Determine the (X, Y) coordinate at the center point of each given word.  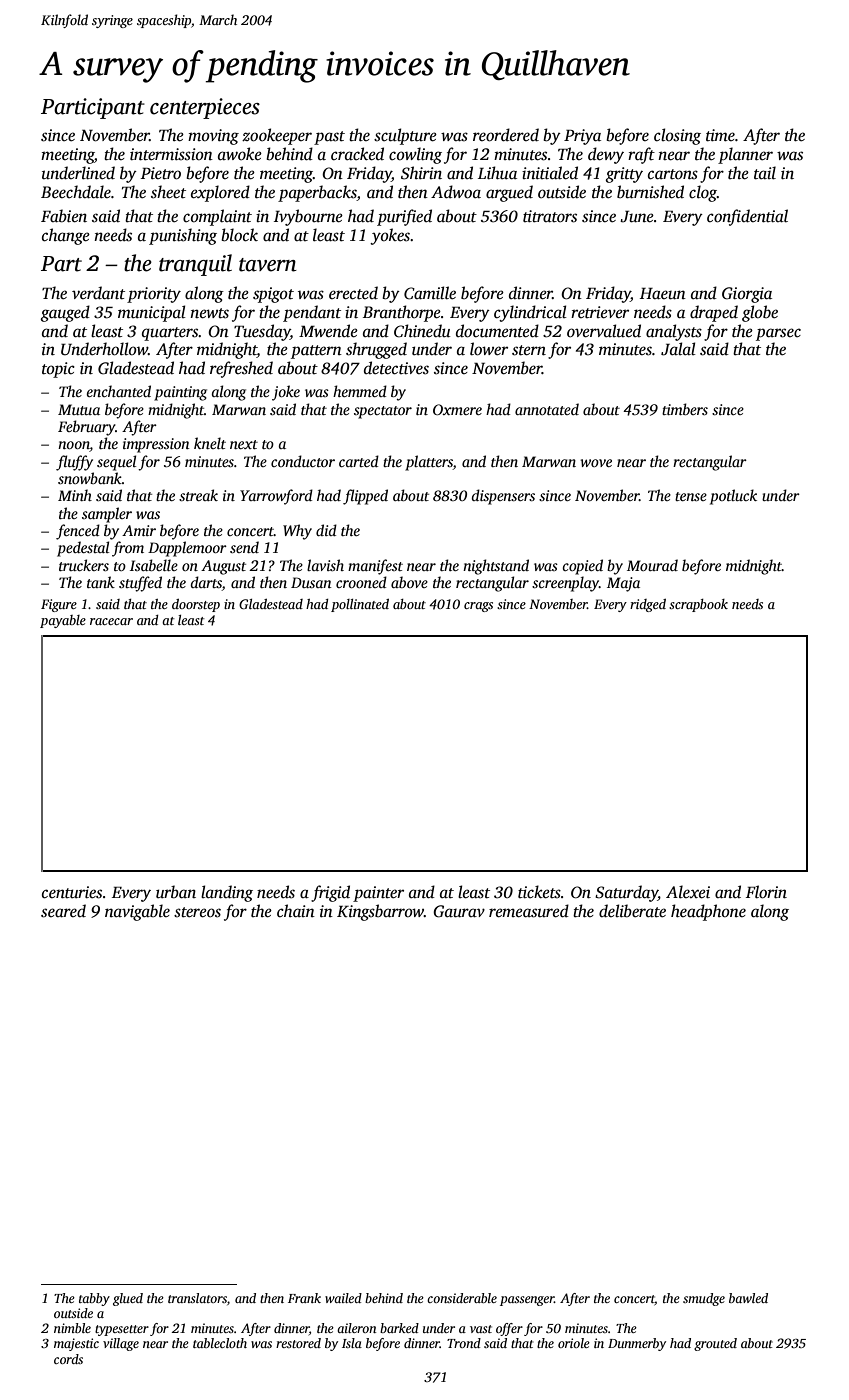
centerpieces (205, 108)
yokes (390, 236)
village (121, 1344)
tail (765, 173)
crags (478, 607)
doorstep (196, 605)
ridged (648, 605)
